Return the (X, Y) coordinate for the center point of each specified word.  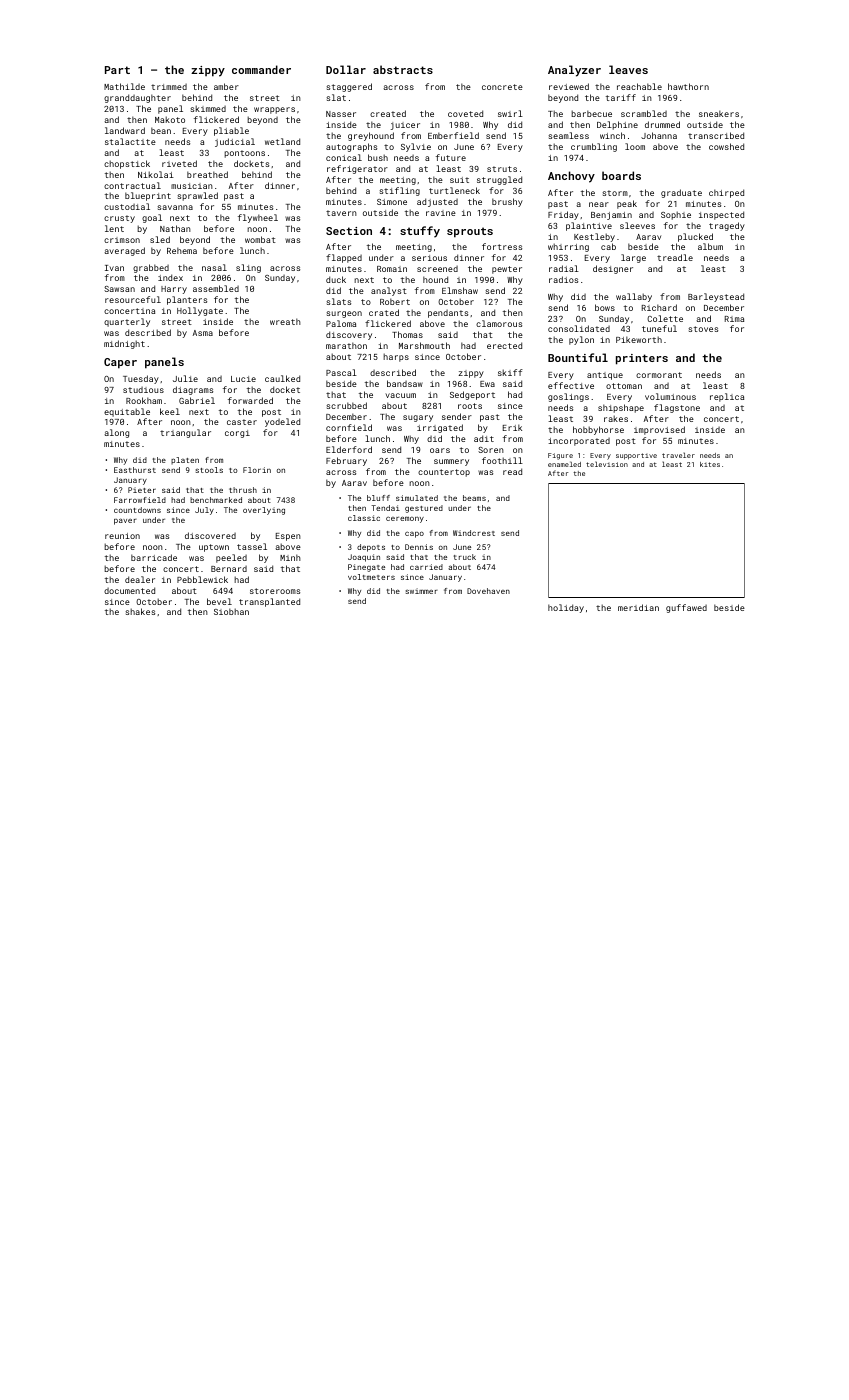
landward (125, 130)
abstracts (403, 69)
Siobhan (231, 611)
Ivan (114, 268)
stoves (703, 329)
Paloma (341, 323)
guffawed (686, 608)
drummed (662, 124)
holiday (566, 608)
